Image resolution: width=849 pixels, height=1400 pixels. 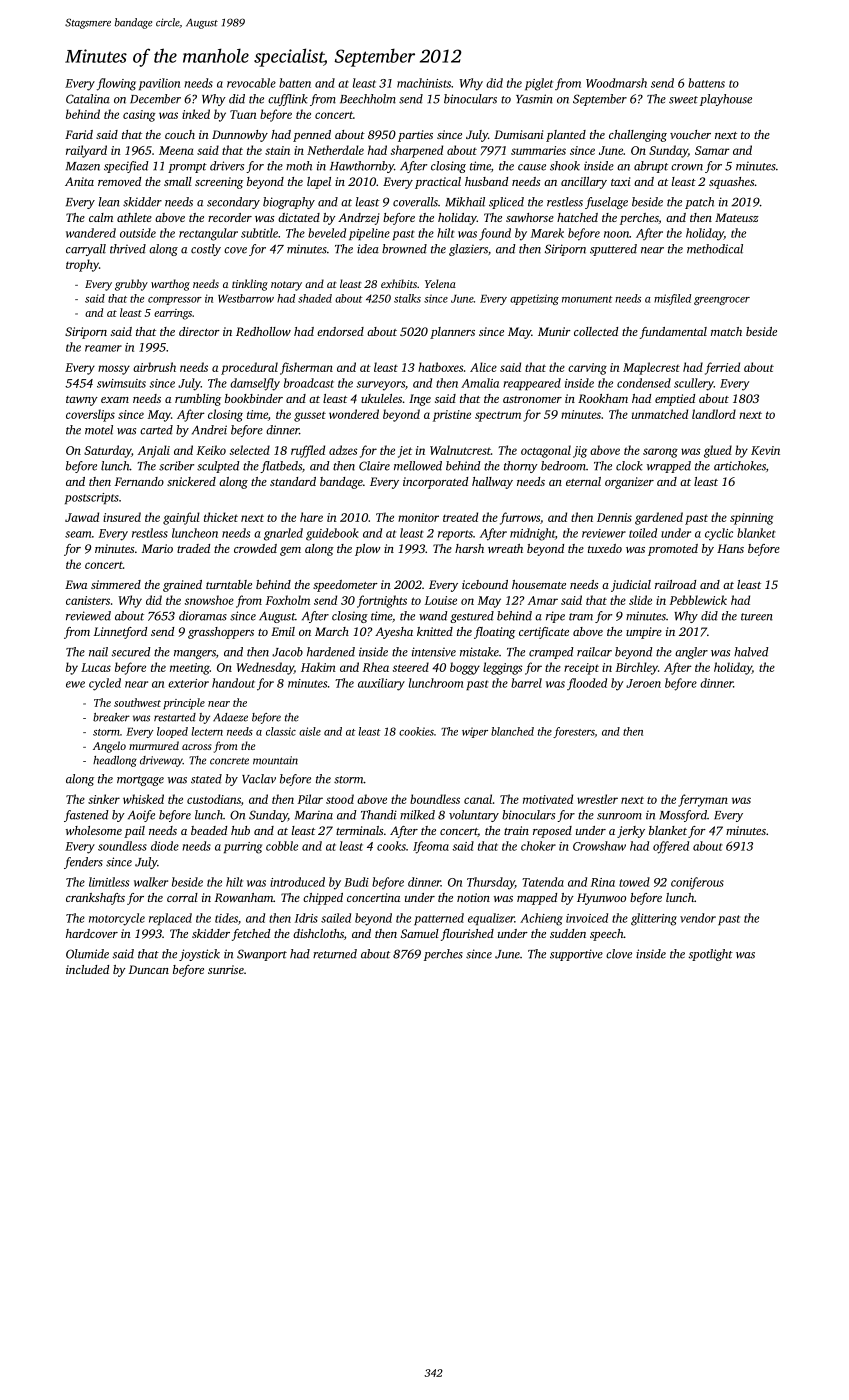 What do you see at coordinates (703, 800) in the document?
I see `ferryman` at bounding box center [703, 800].
